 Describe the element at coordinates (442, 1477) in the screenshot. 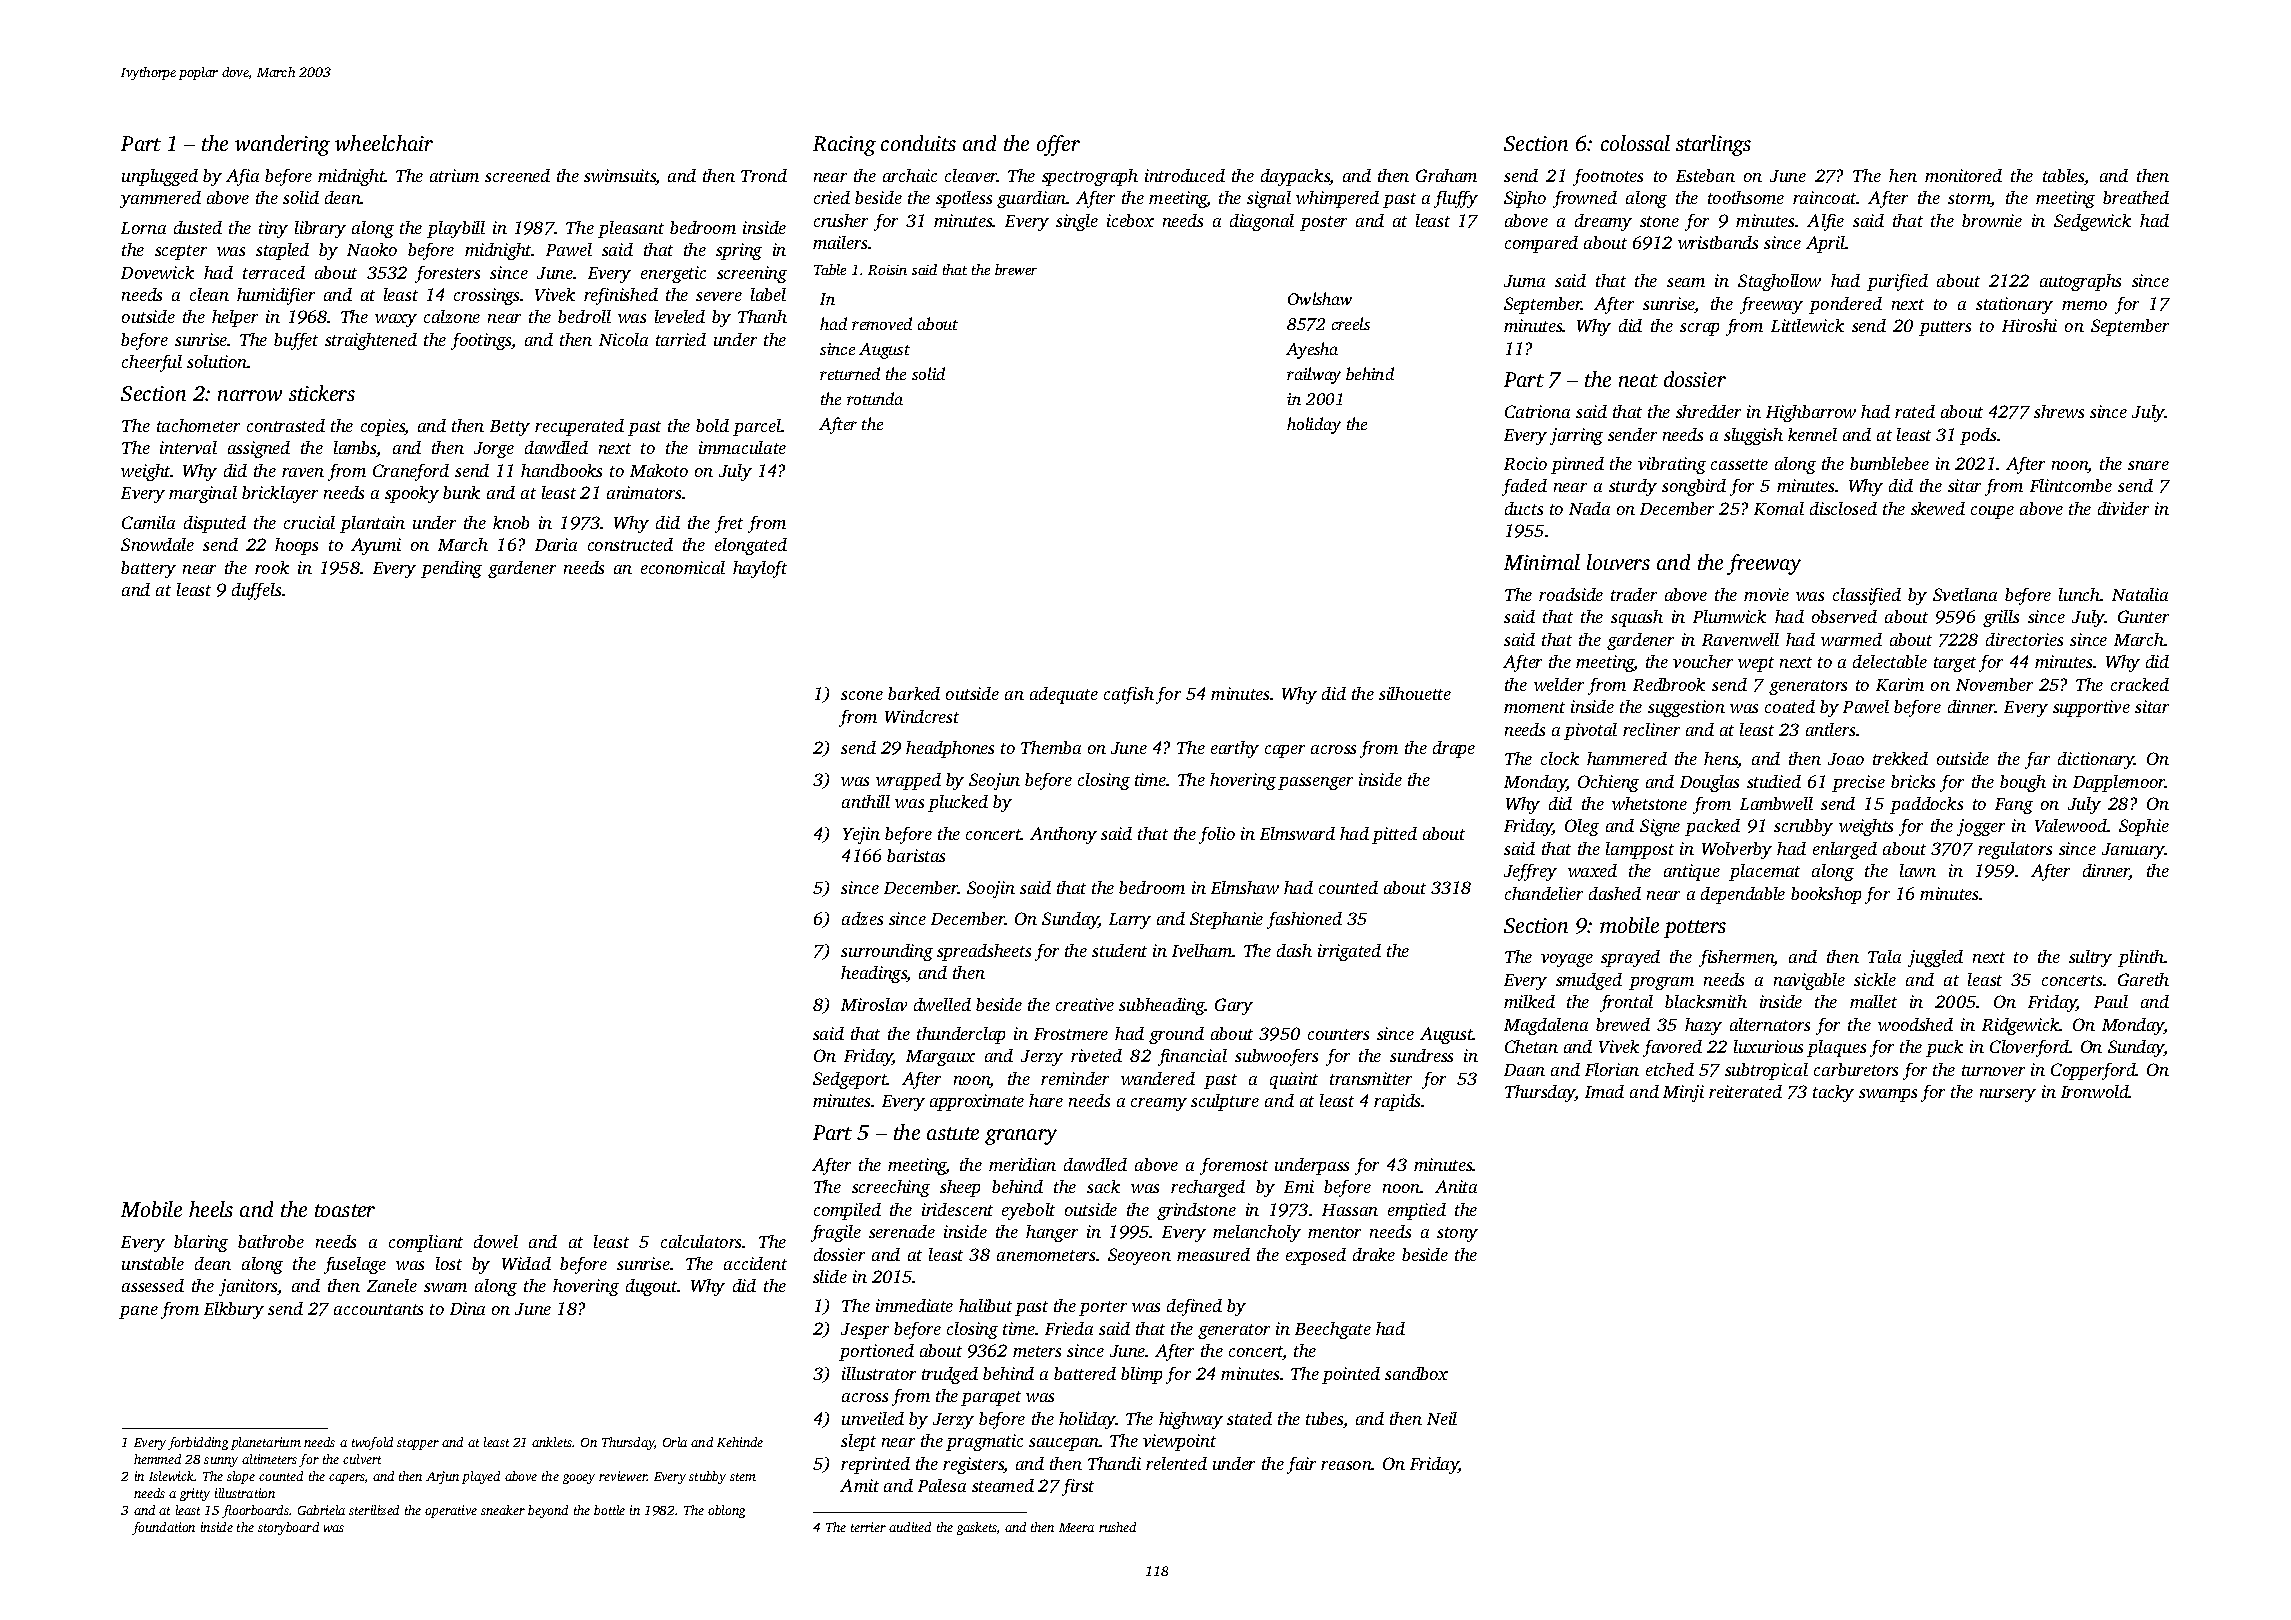

I see `Arjun` at that location.
